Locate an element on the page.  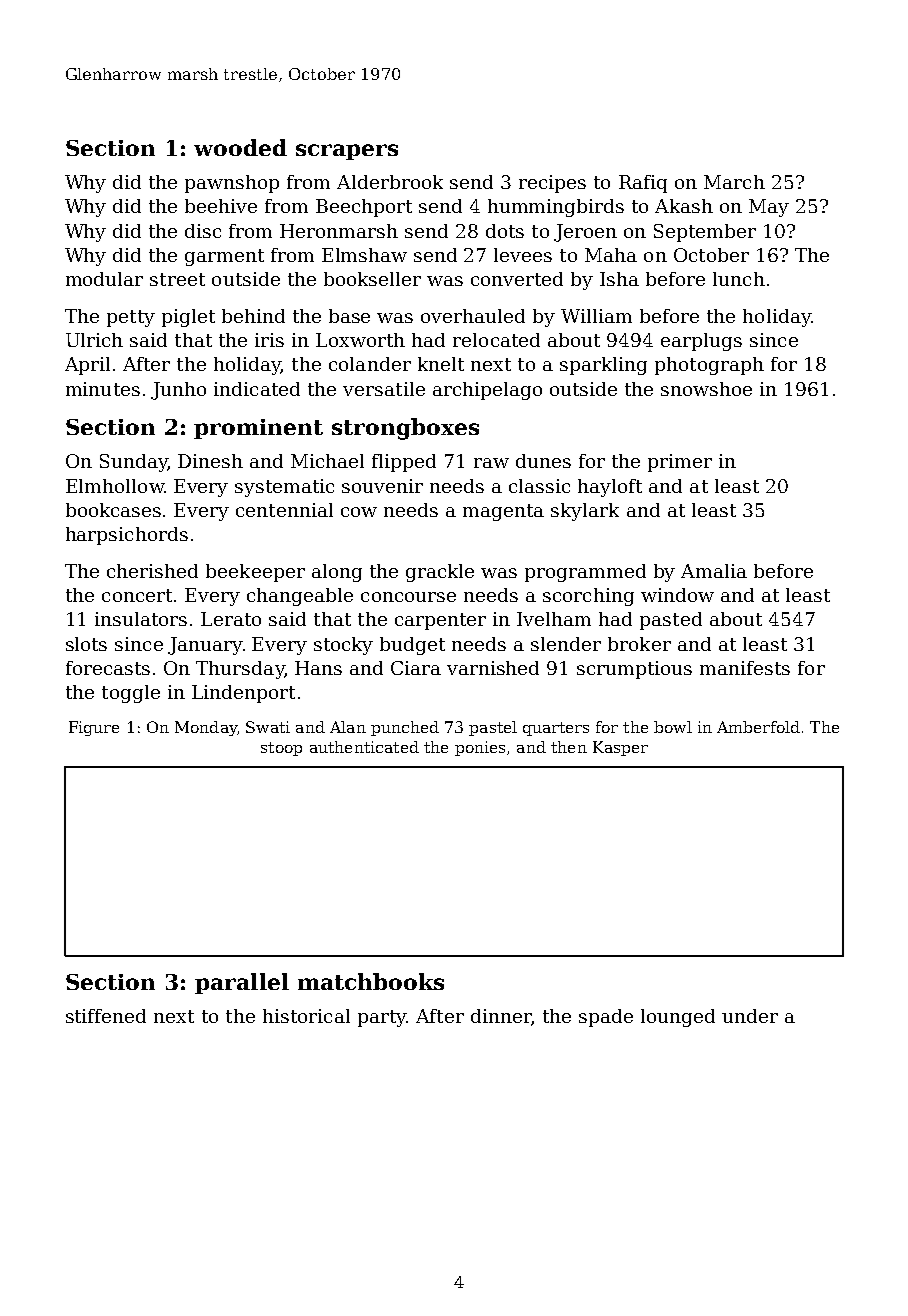
street is located at coordinates (177, 279).
